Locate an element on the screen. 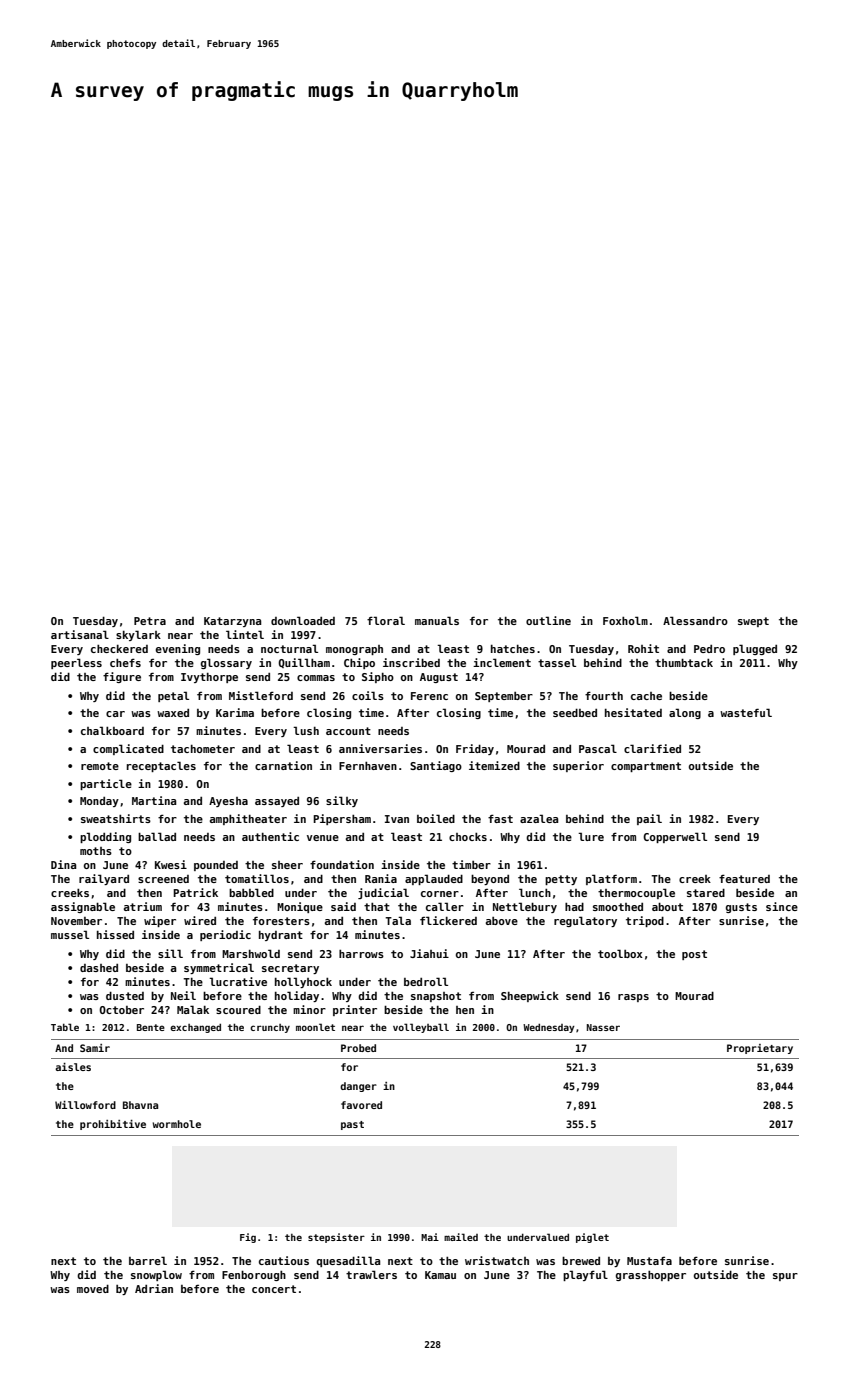 The height and width of the screenshot is (1400, 849). Rohit is located at coordinates (643, 648).
